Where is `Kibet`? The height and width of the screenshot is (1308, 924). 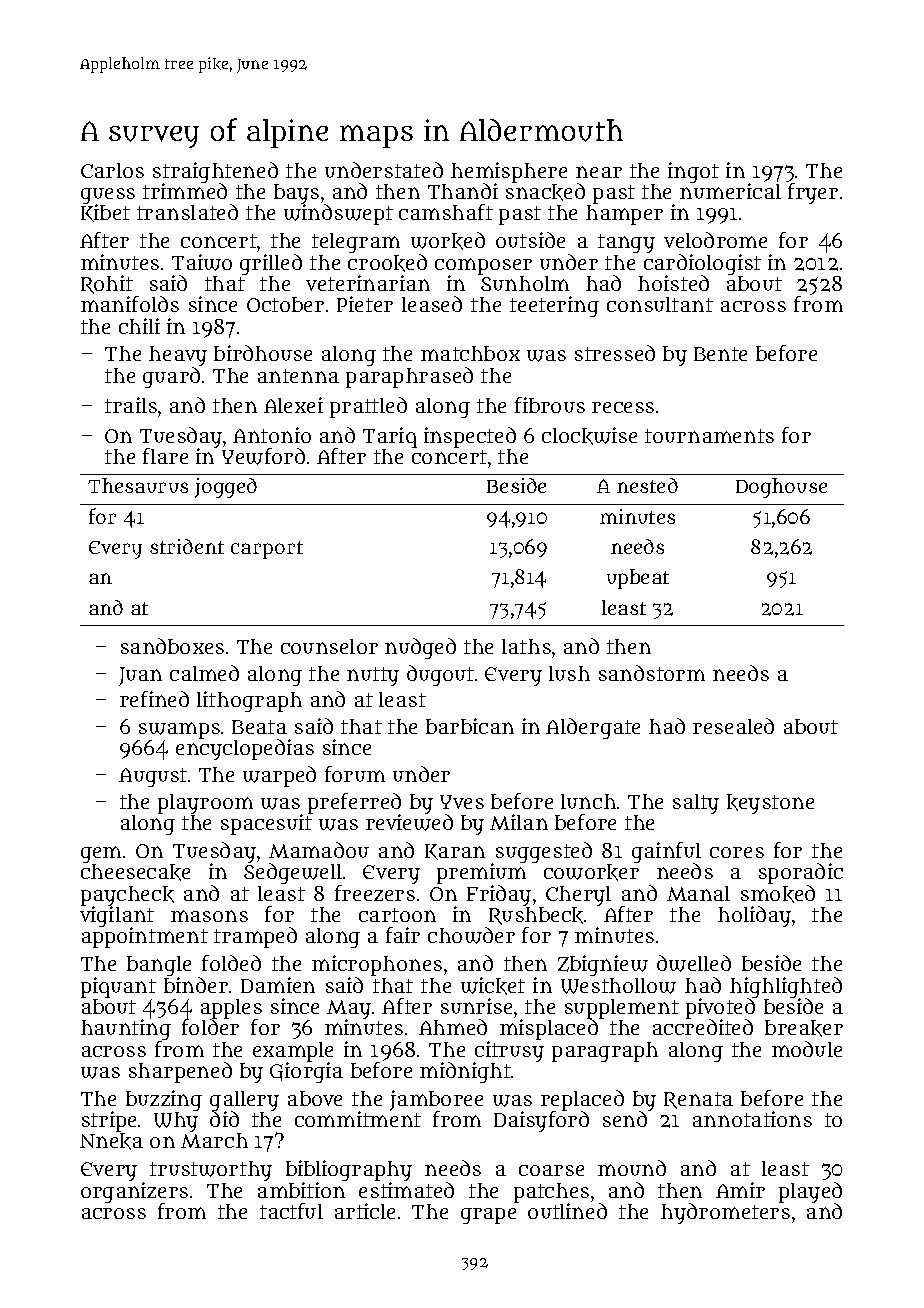 Kibet is located at coordinates (105, 213).
